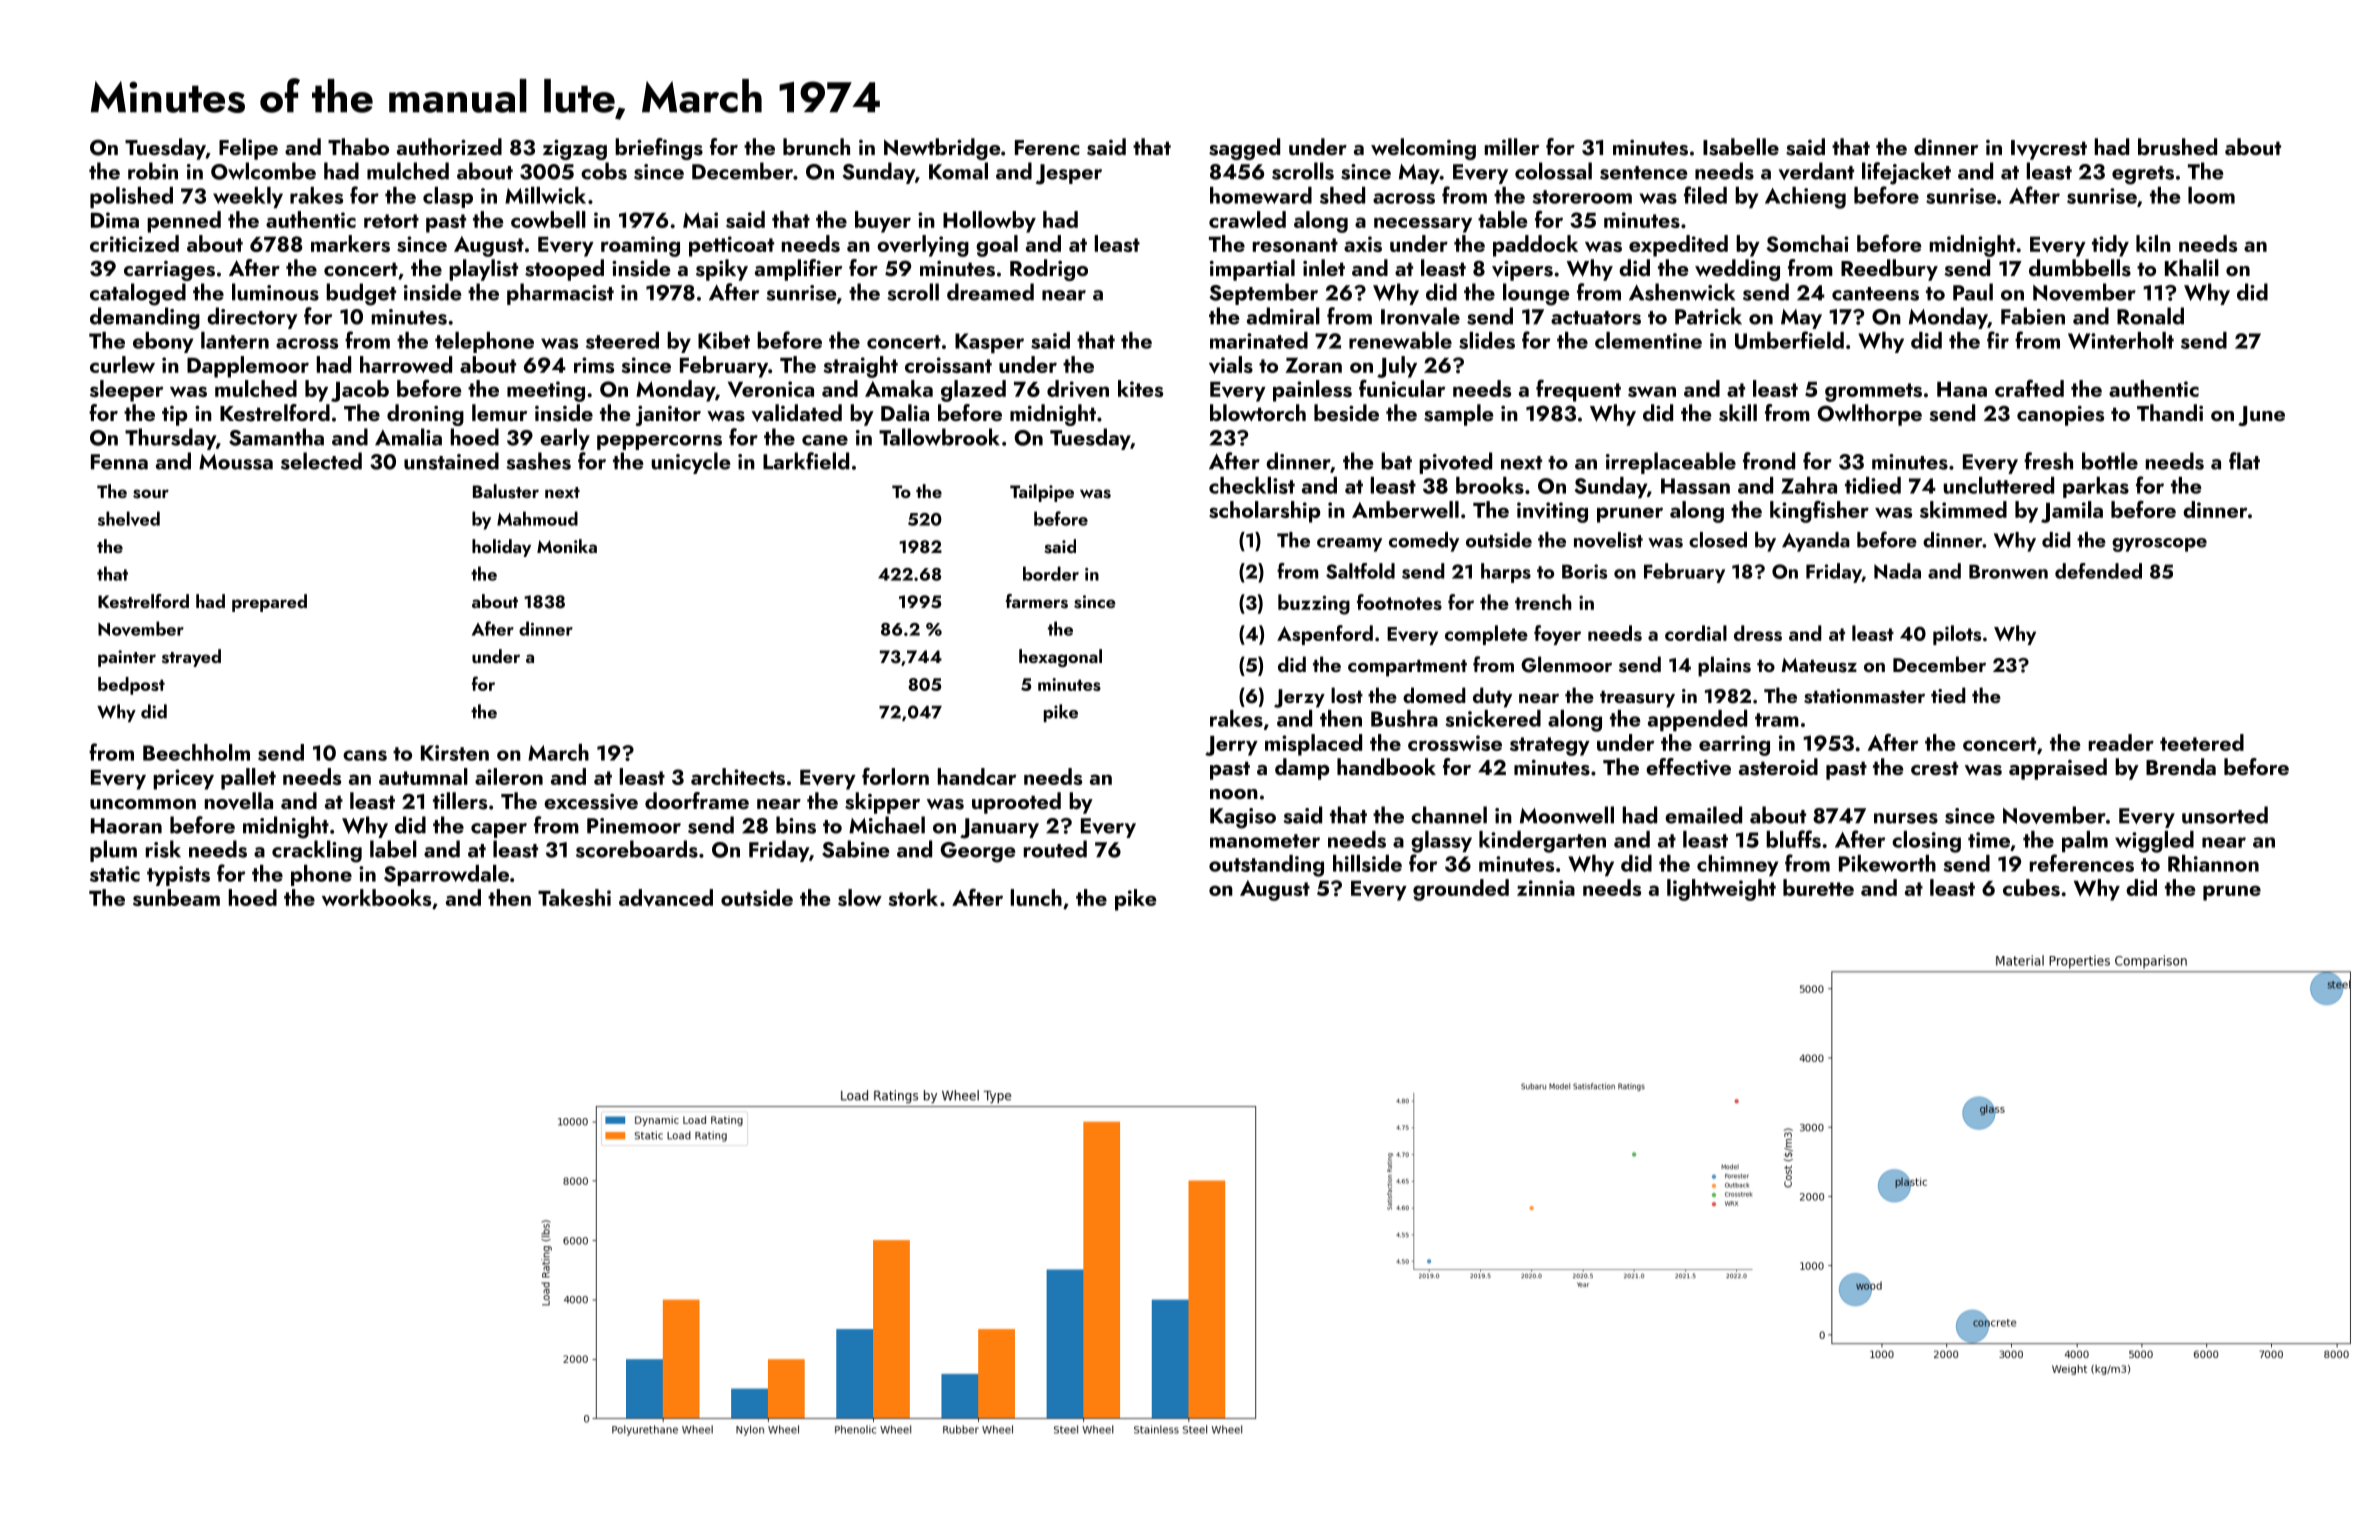 The image size is (2380, 1540). What do you see at coordinates (2033, 316) in the screenshot?
I see `Fabien` at bounding box center [2033, 316].
